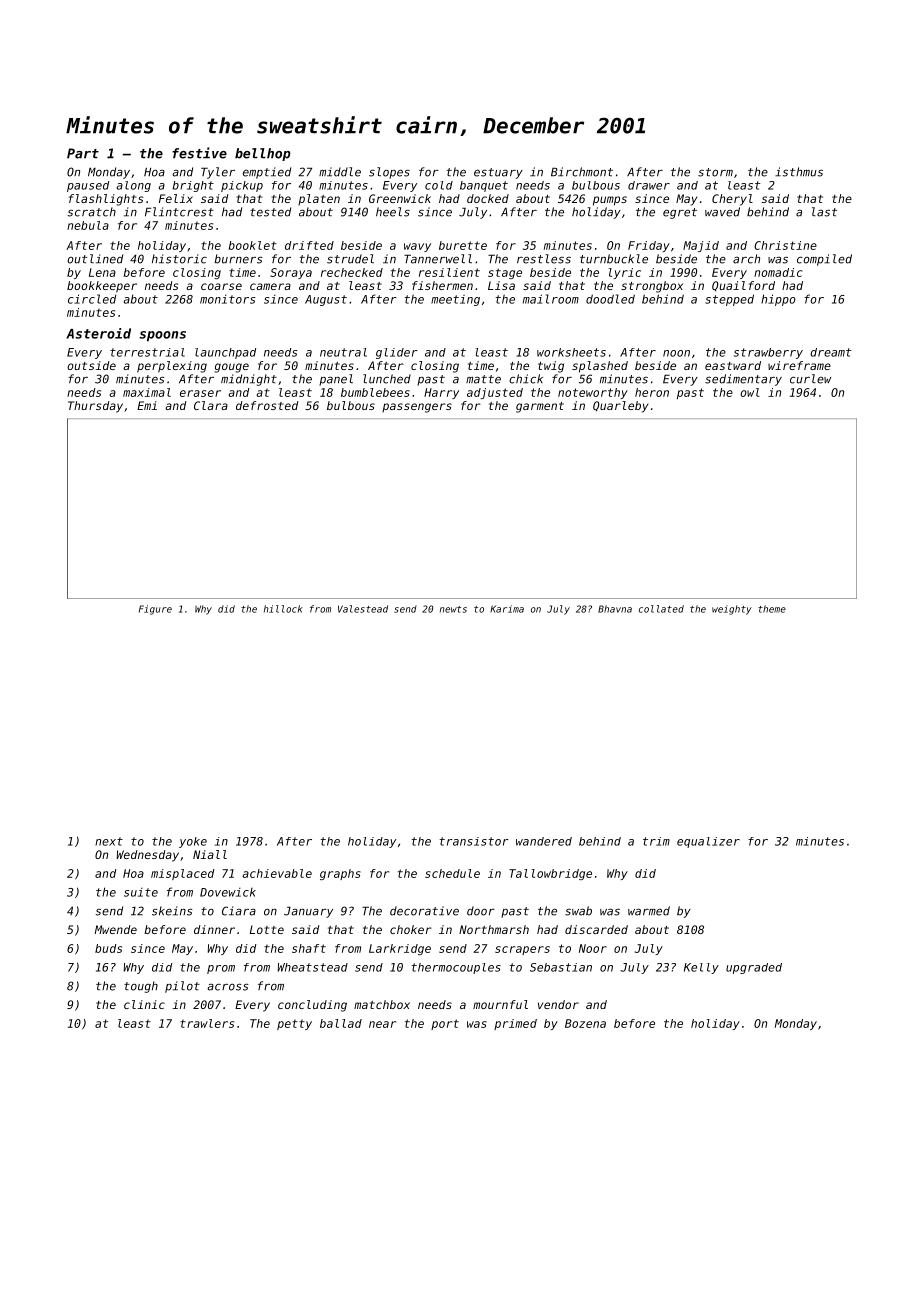  What do you see at coordinates (831, 352) in the screenshot?
I see `dreamt` at bounding box center [831, 352].
